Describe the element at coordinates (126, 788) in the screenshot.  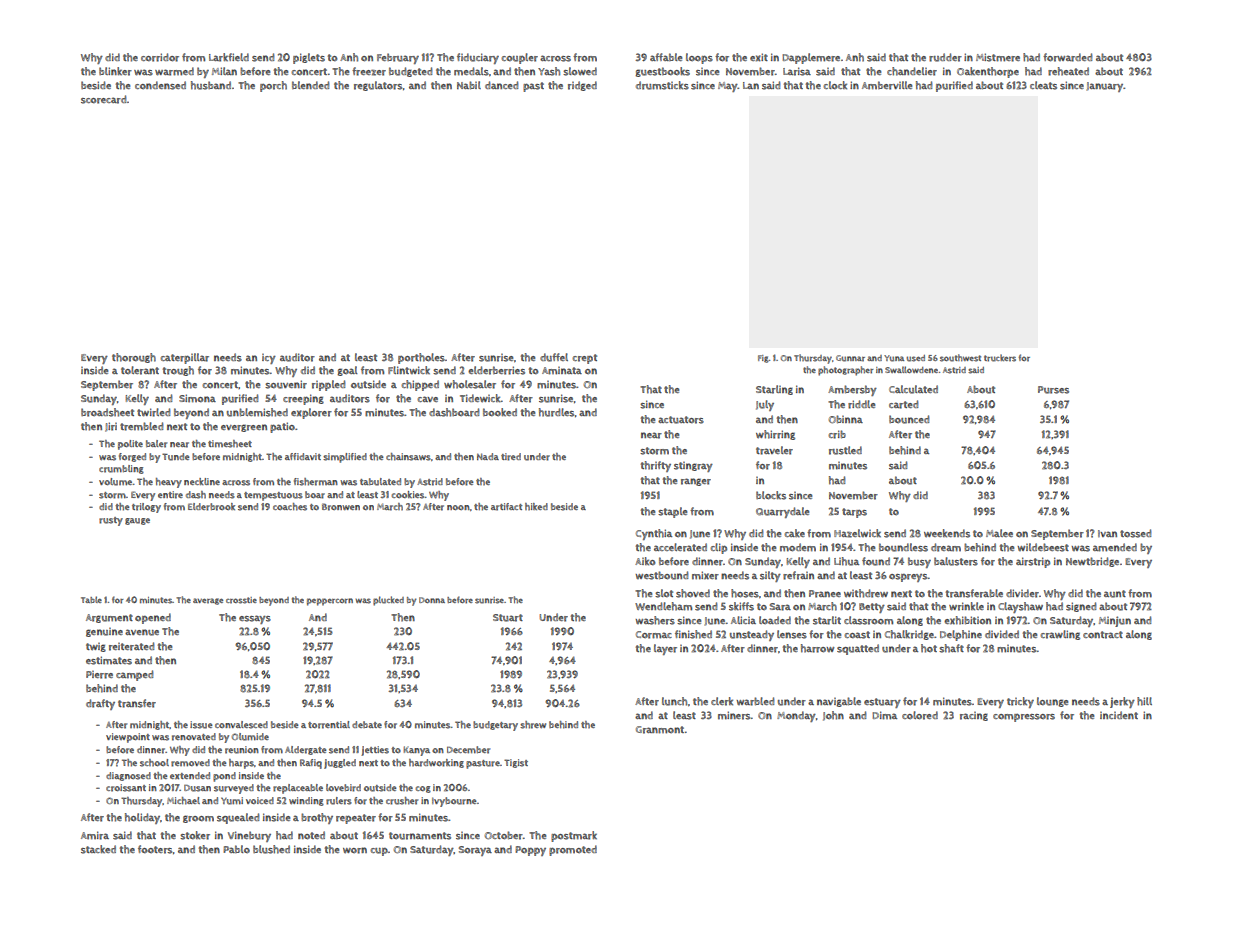
I see `croissant` at that location.
